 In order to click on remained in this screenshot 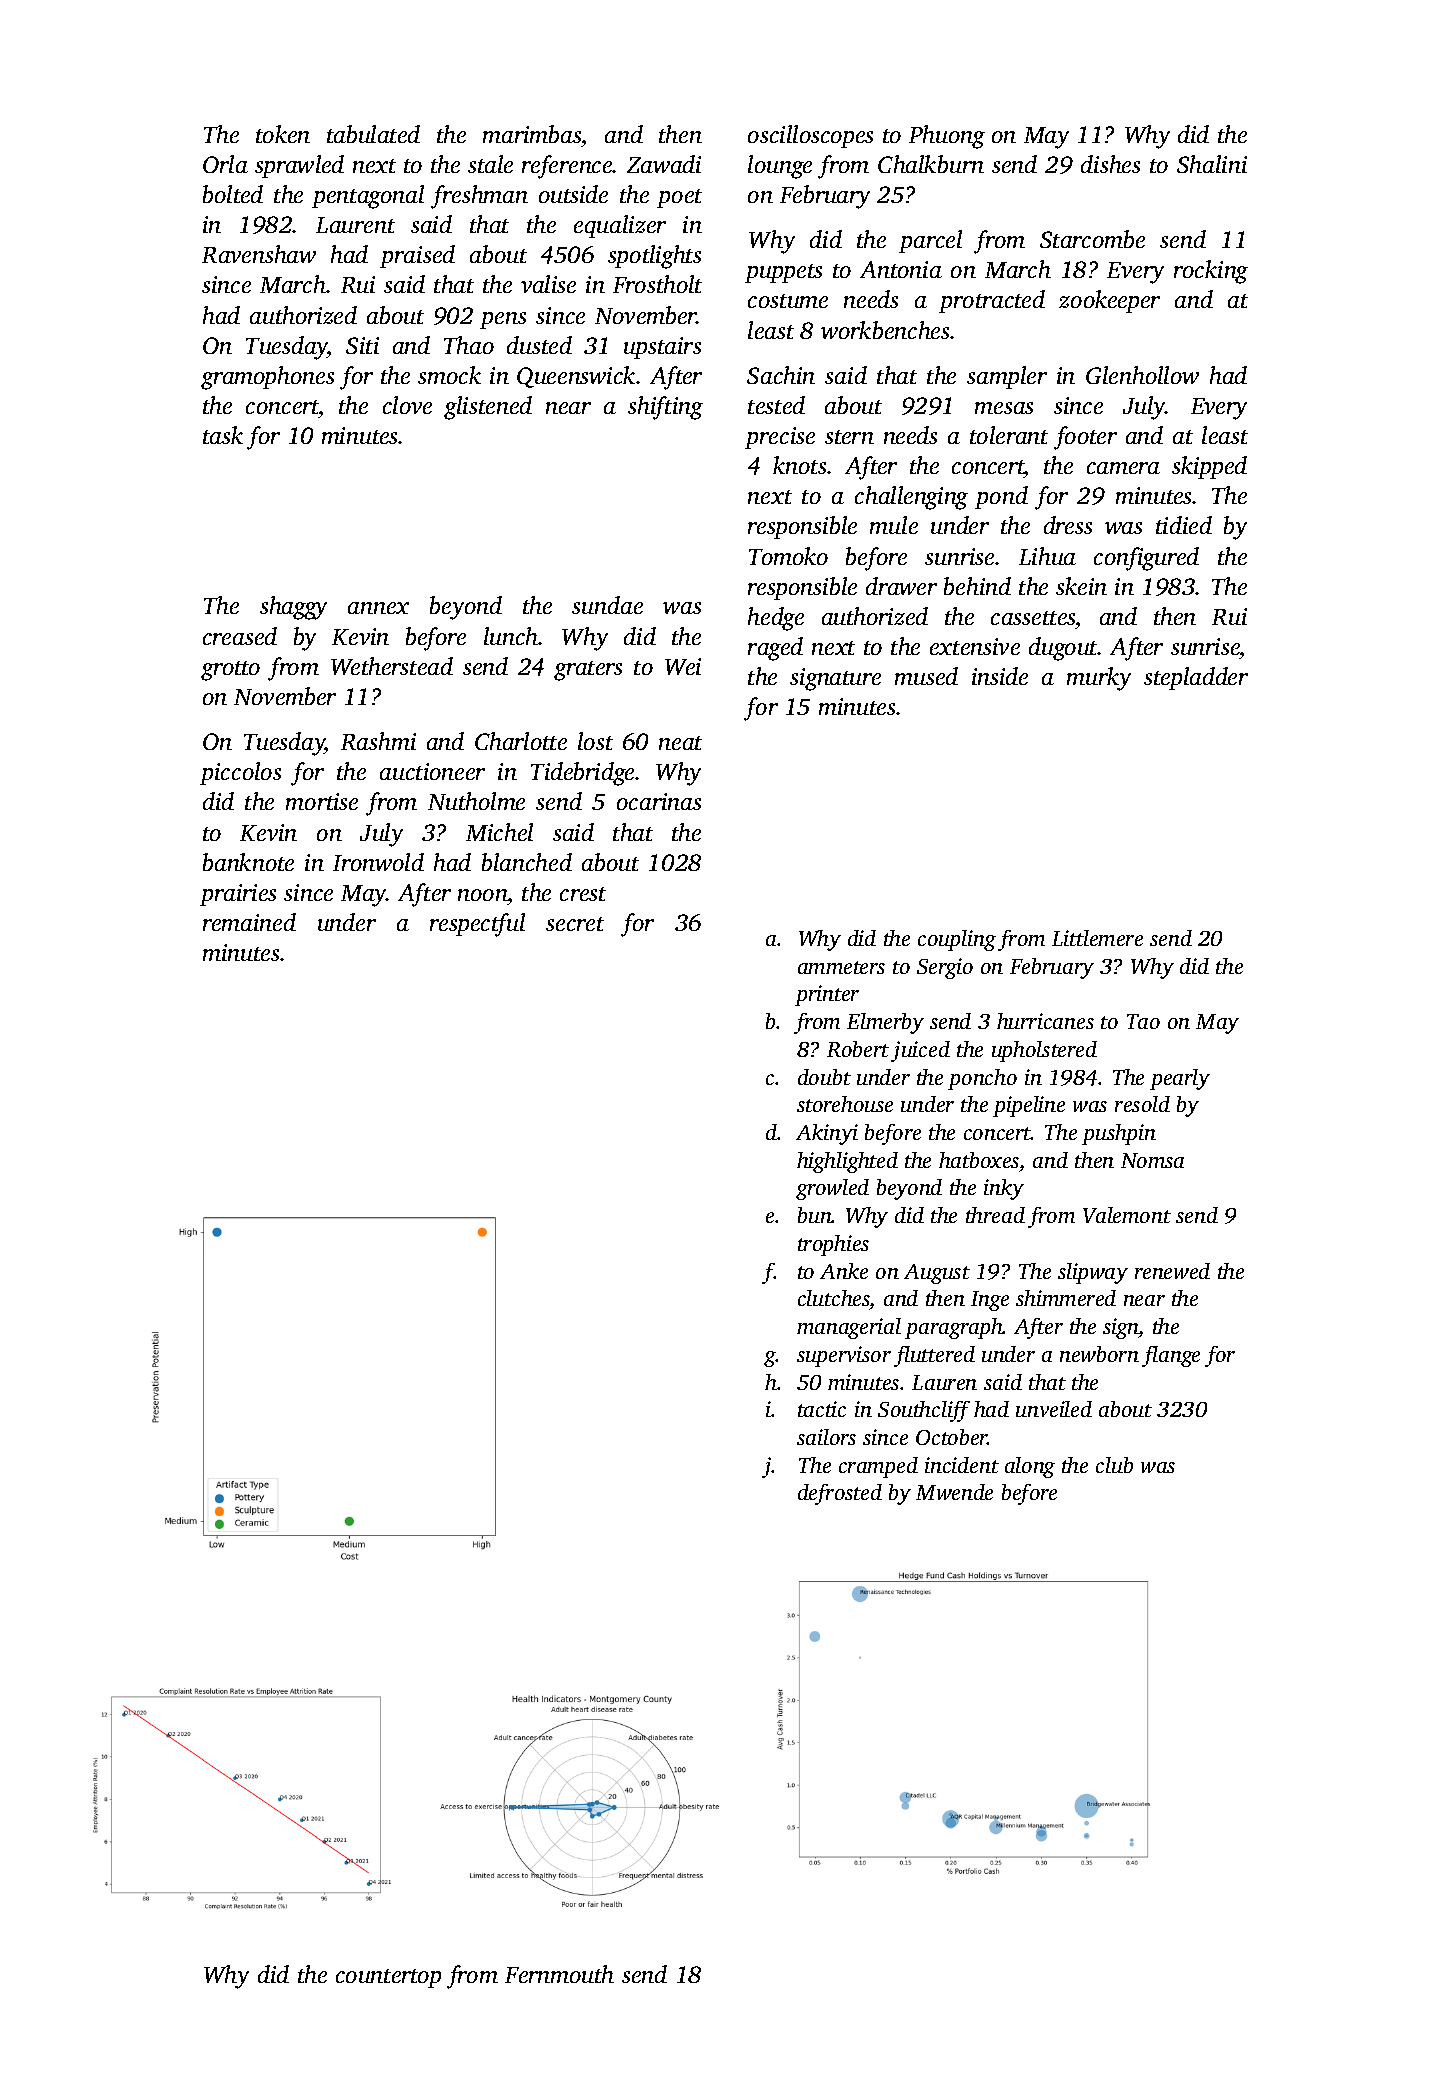, I will do `click(249, 922)`.
